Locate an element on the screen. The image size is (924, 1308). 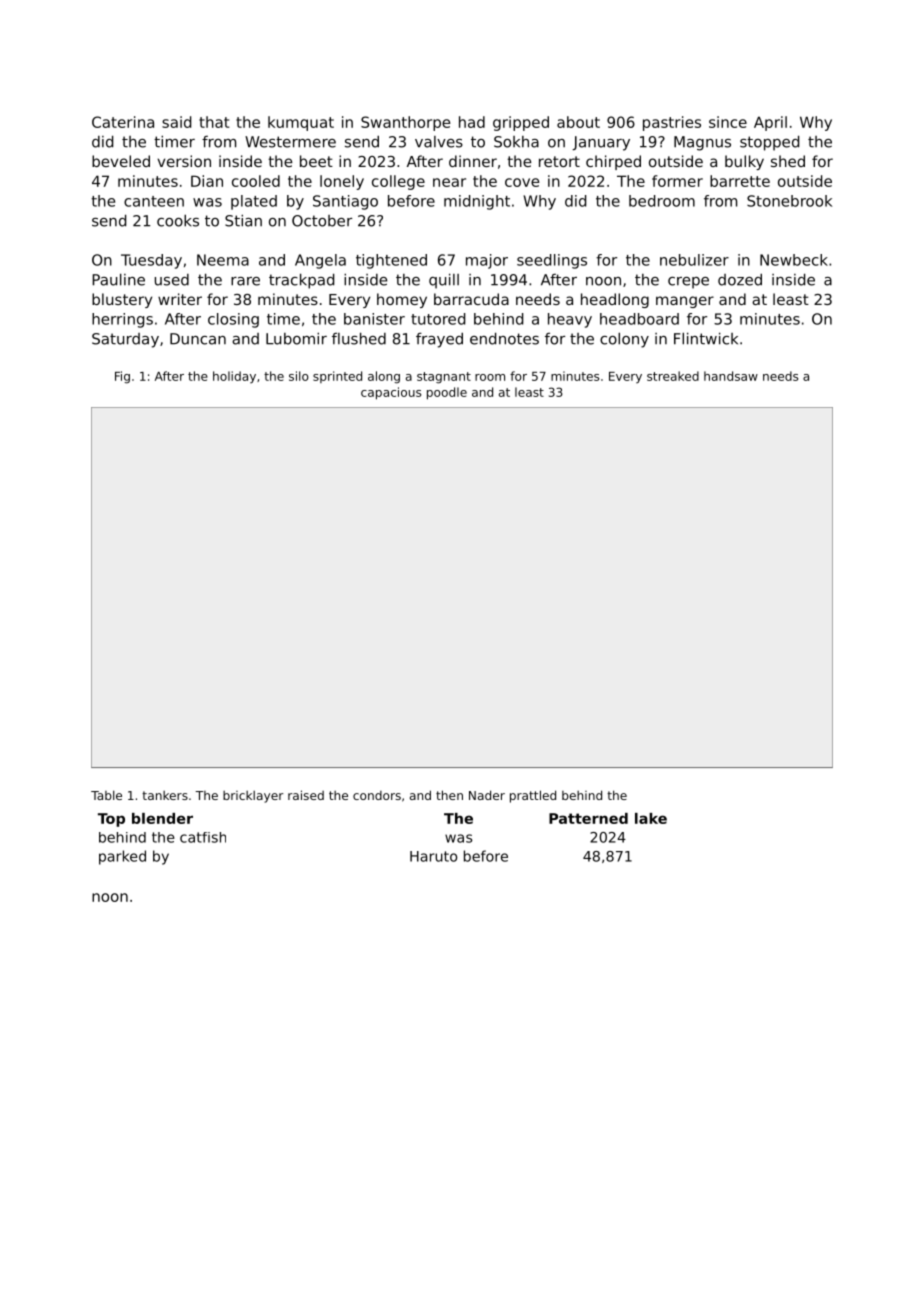
lake is located at coordinates (651, 818).
